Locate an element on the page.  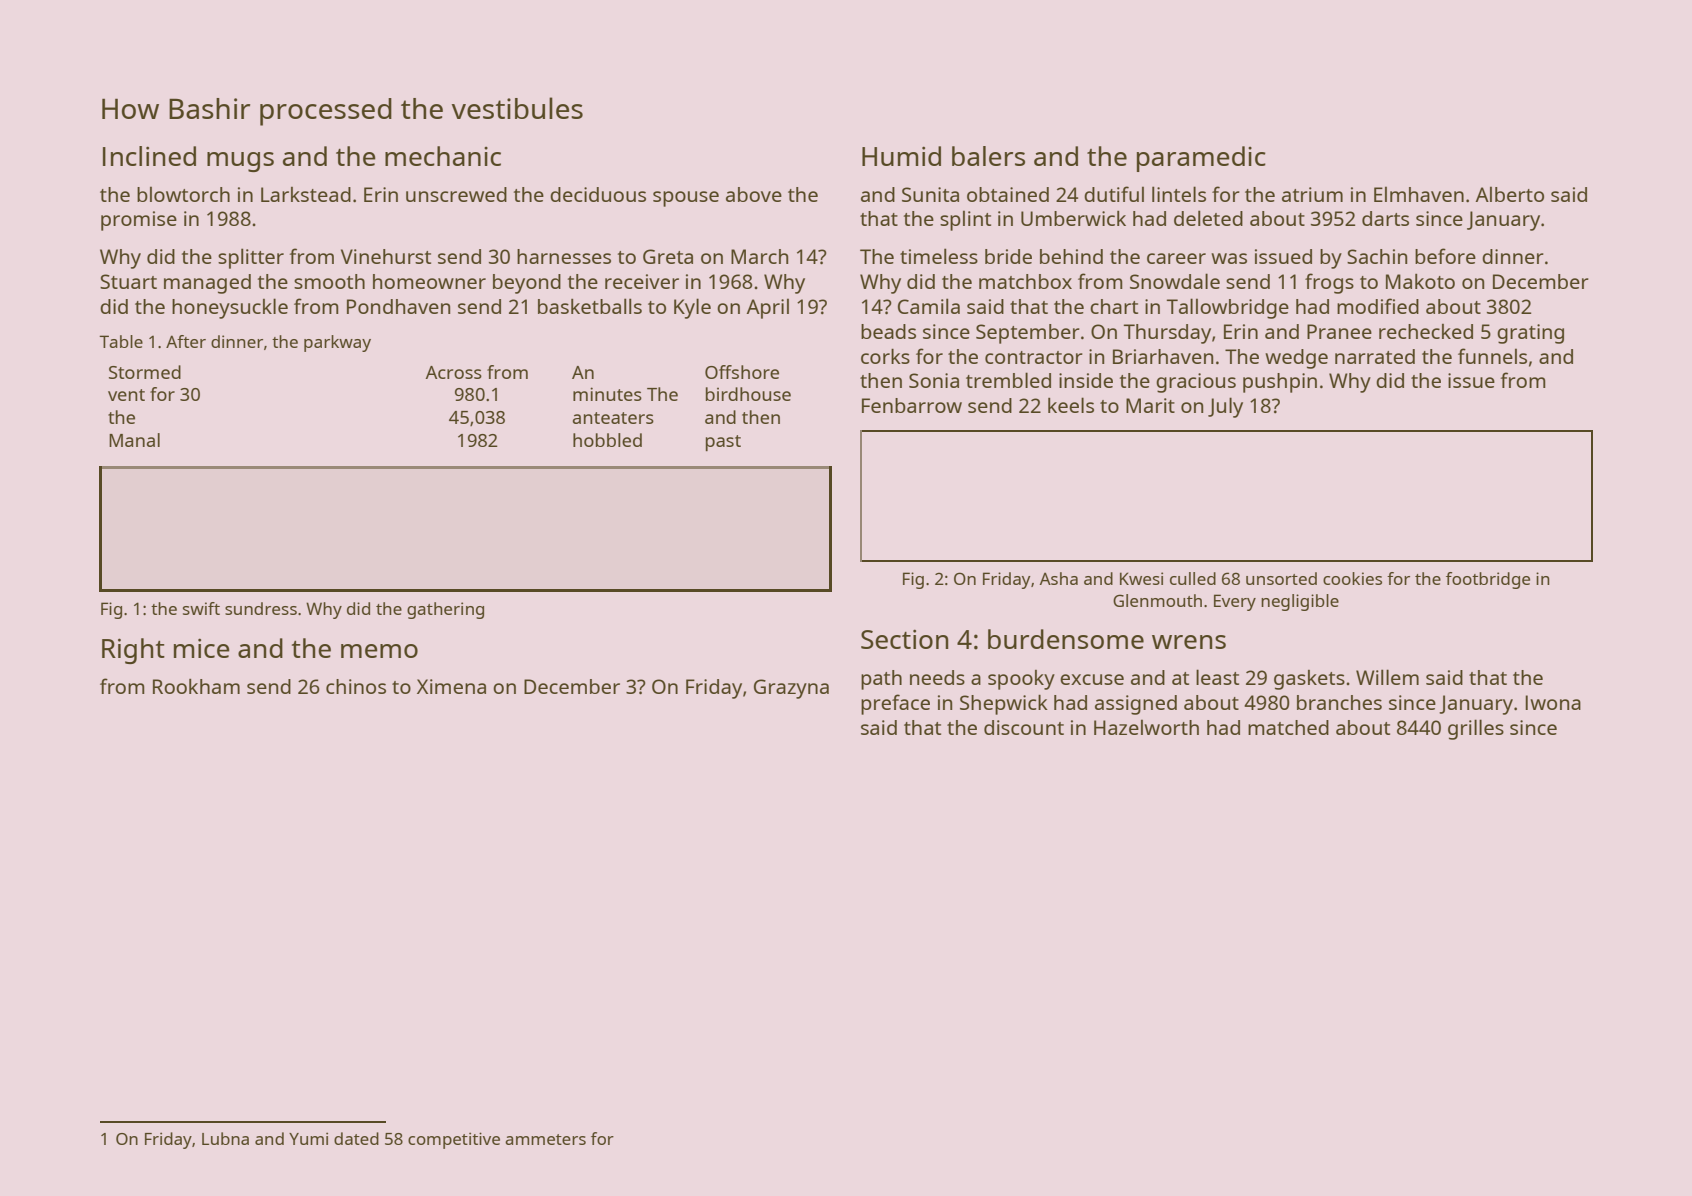
discount is located at coordinates (1024, 727).
